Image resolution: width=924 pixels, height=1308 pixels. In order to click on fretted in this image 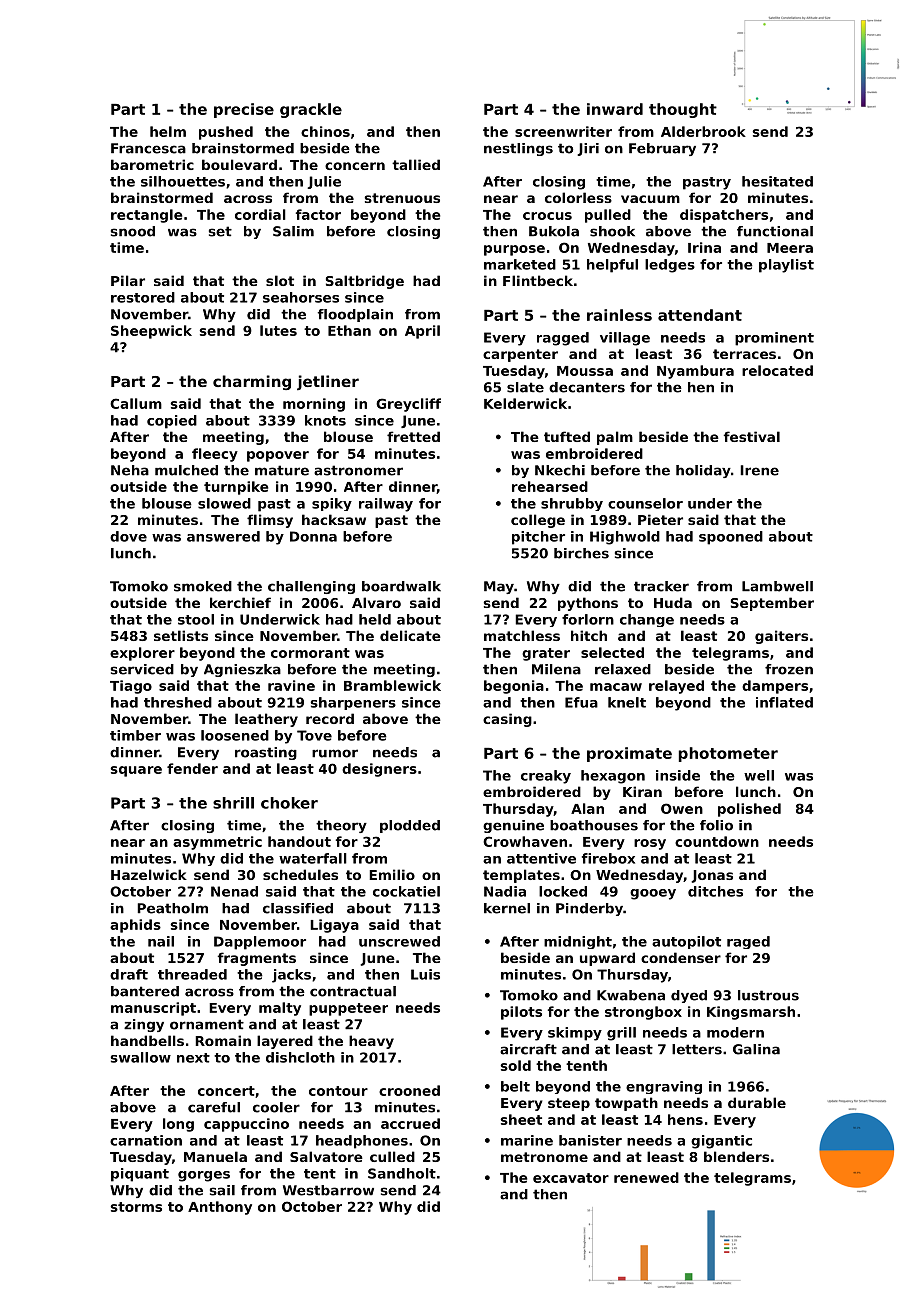, I will do `click(413, 436)`.
